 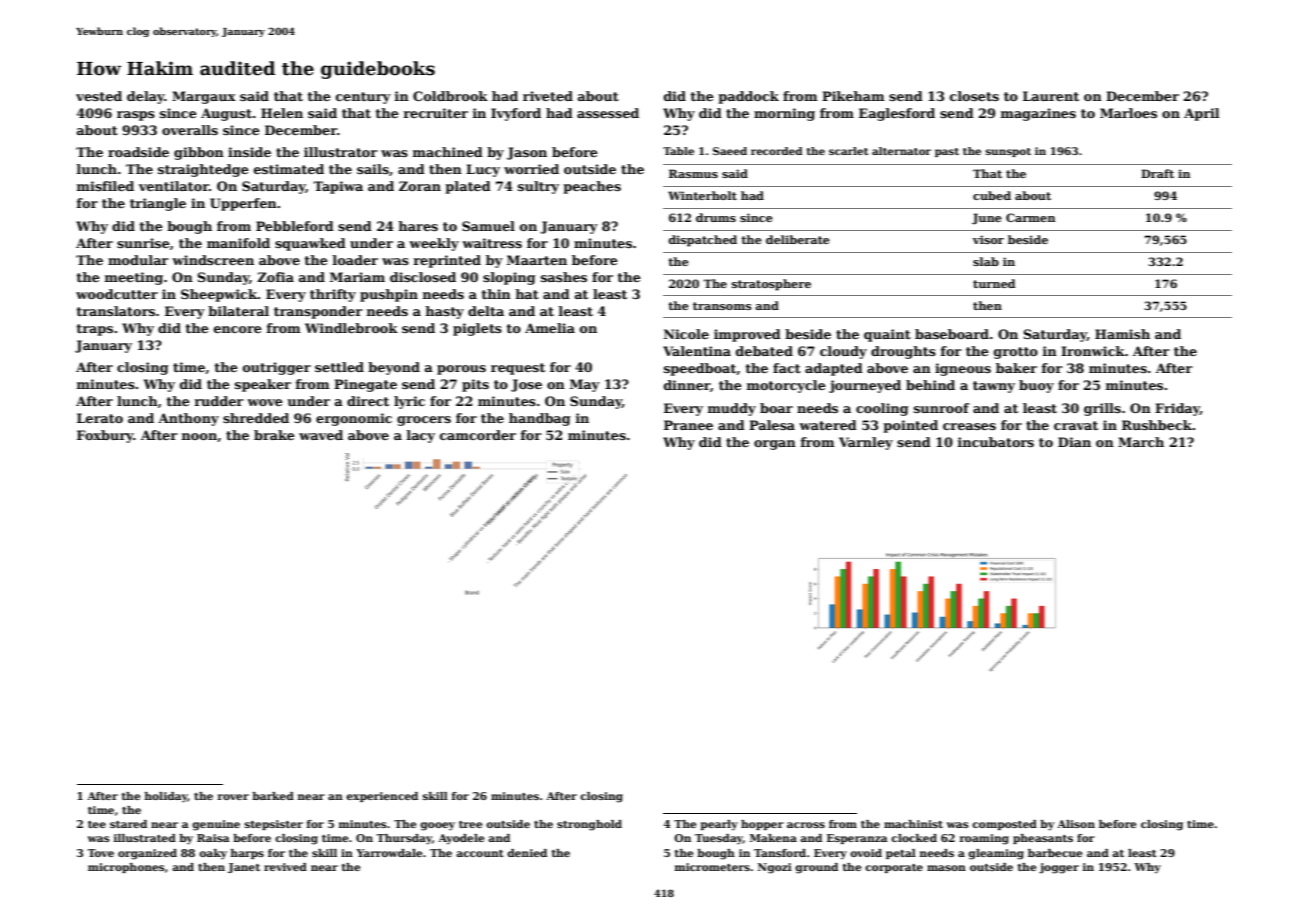 What do you see at coordinates (382, 797) in the page?
I see `experienced` at bounding box center [382, 797].
